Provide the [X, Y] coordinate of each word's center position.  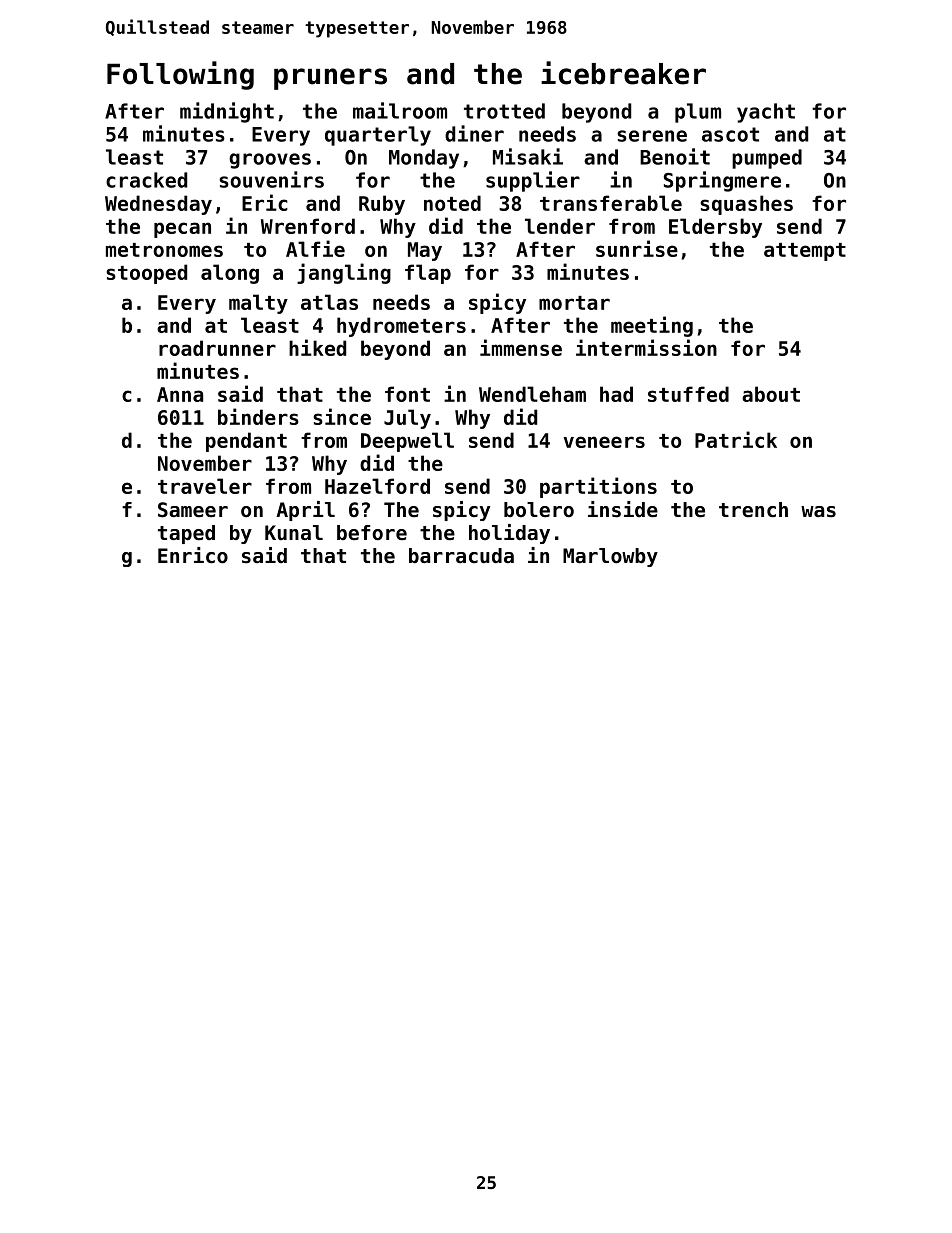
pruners [330, 79]
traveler [205, 486]
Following [180, 75]
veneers [604, 442]
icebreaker [623, 73]
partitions [598, 487]
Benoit [675, 156]
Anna [180, 394]
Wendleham [532, 394]
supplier [533, 181]
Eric [265, 202]
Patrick [736, 439]
